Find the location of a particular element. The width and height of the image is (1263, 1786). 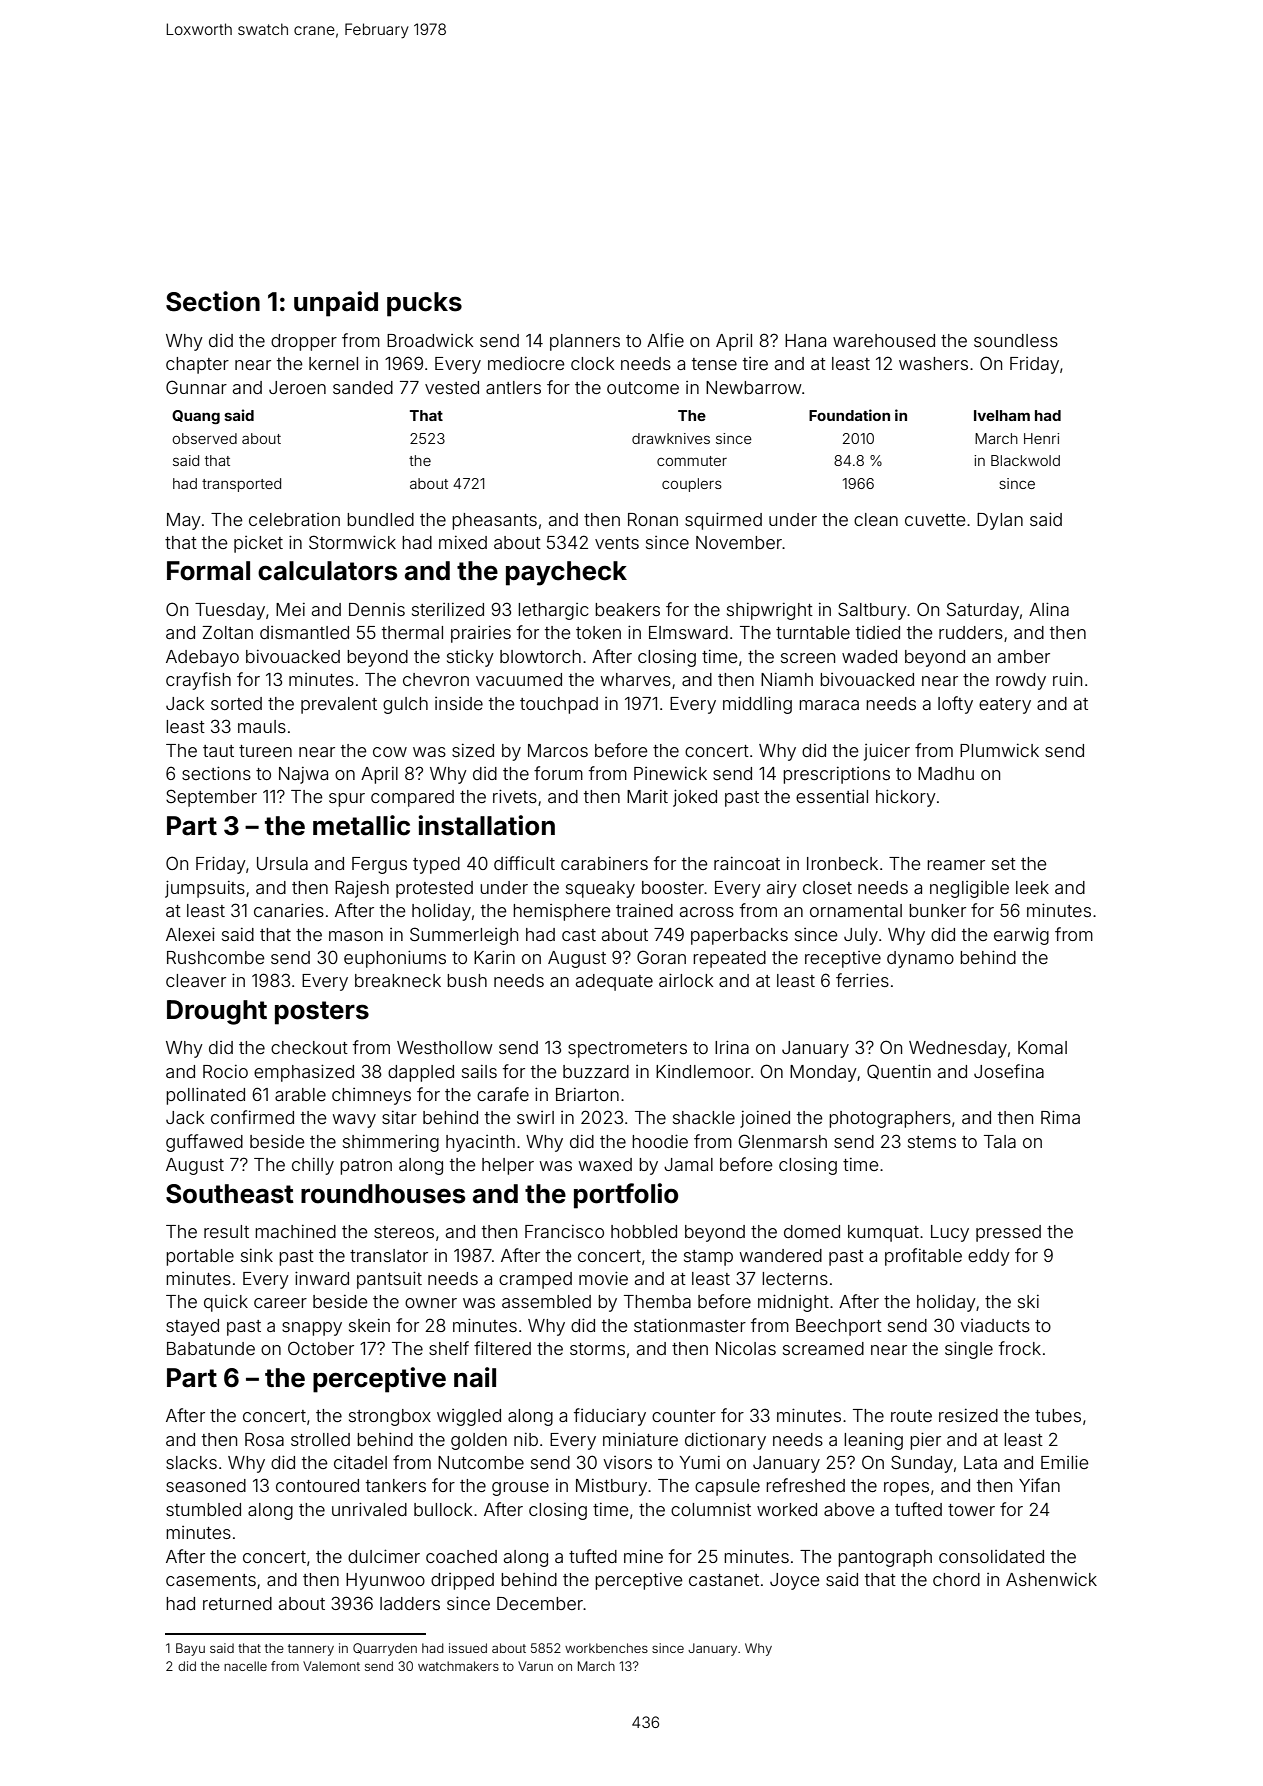

unpaid is located at coordinates (336, 304).
